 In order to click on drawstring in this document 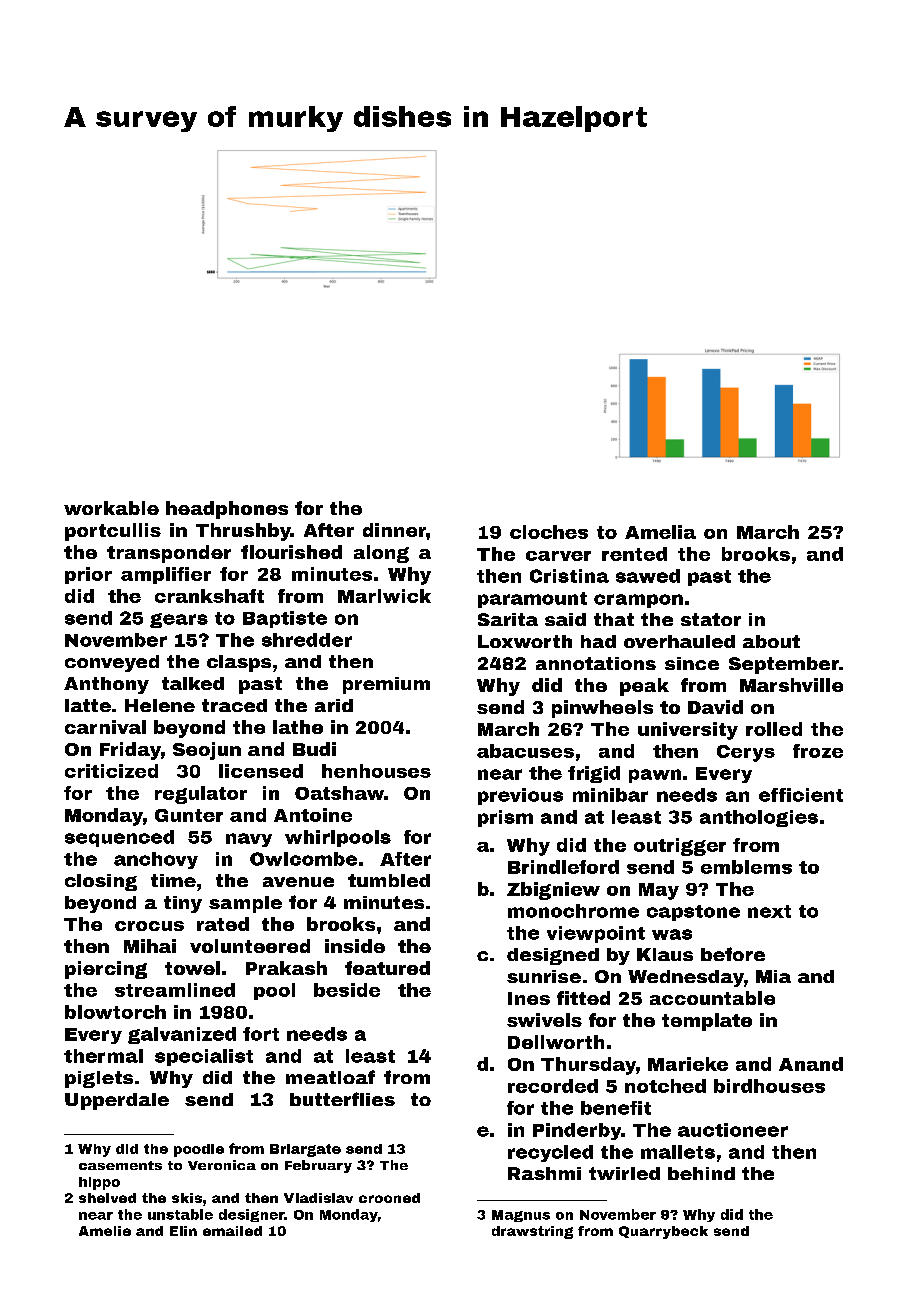, I will do `click(532, 1232)`.
